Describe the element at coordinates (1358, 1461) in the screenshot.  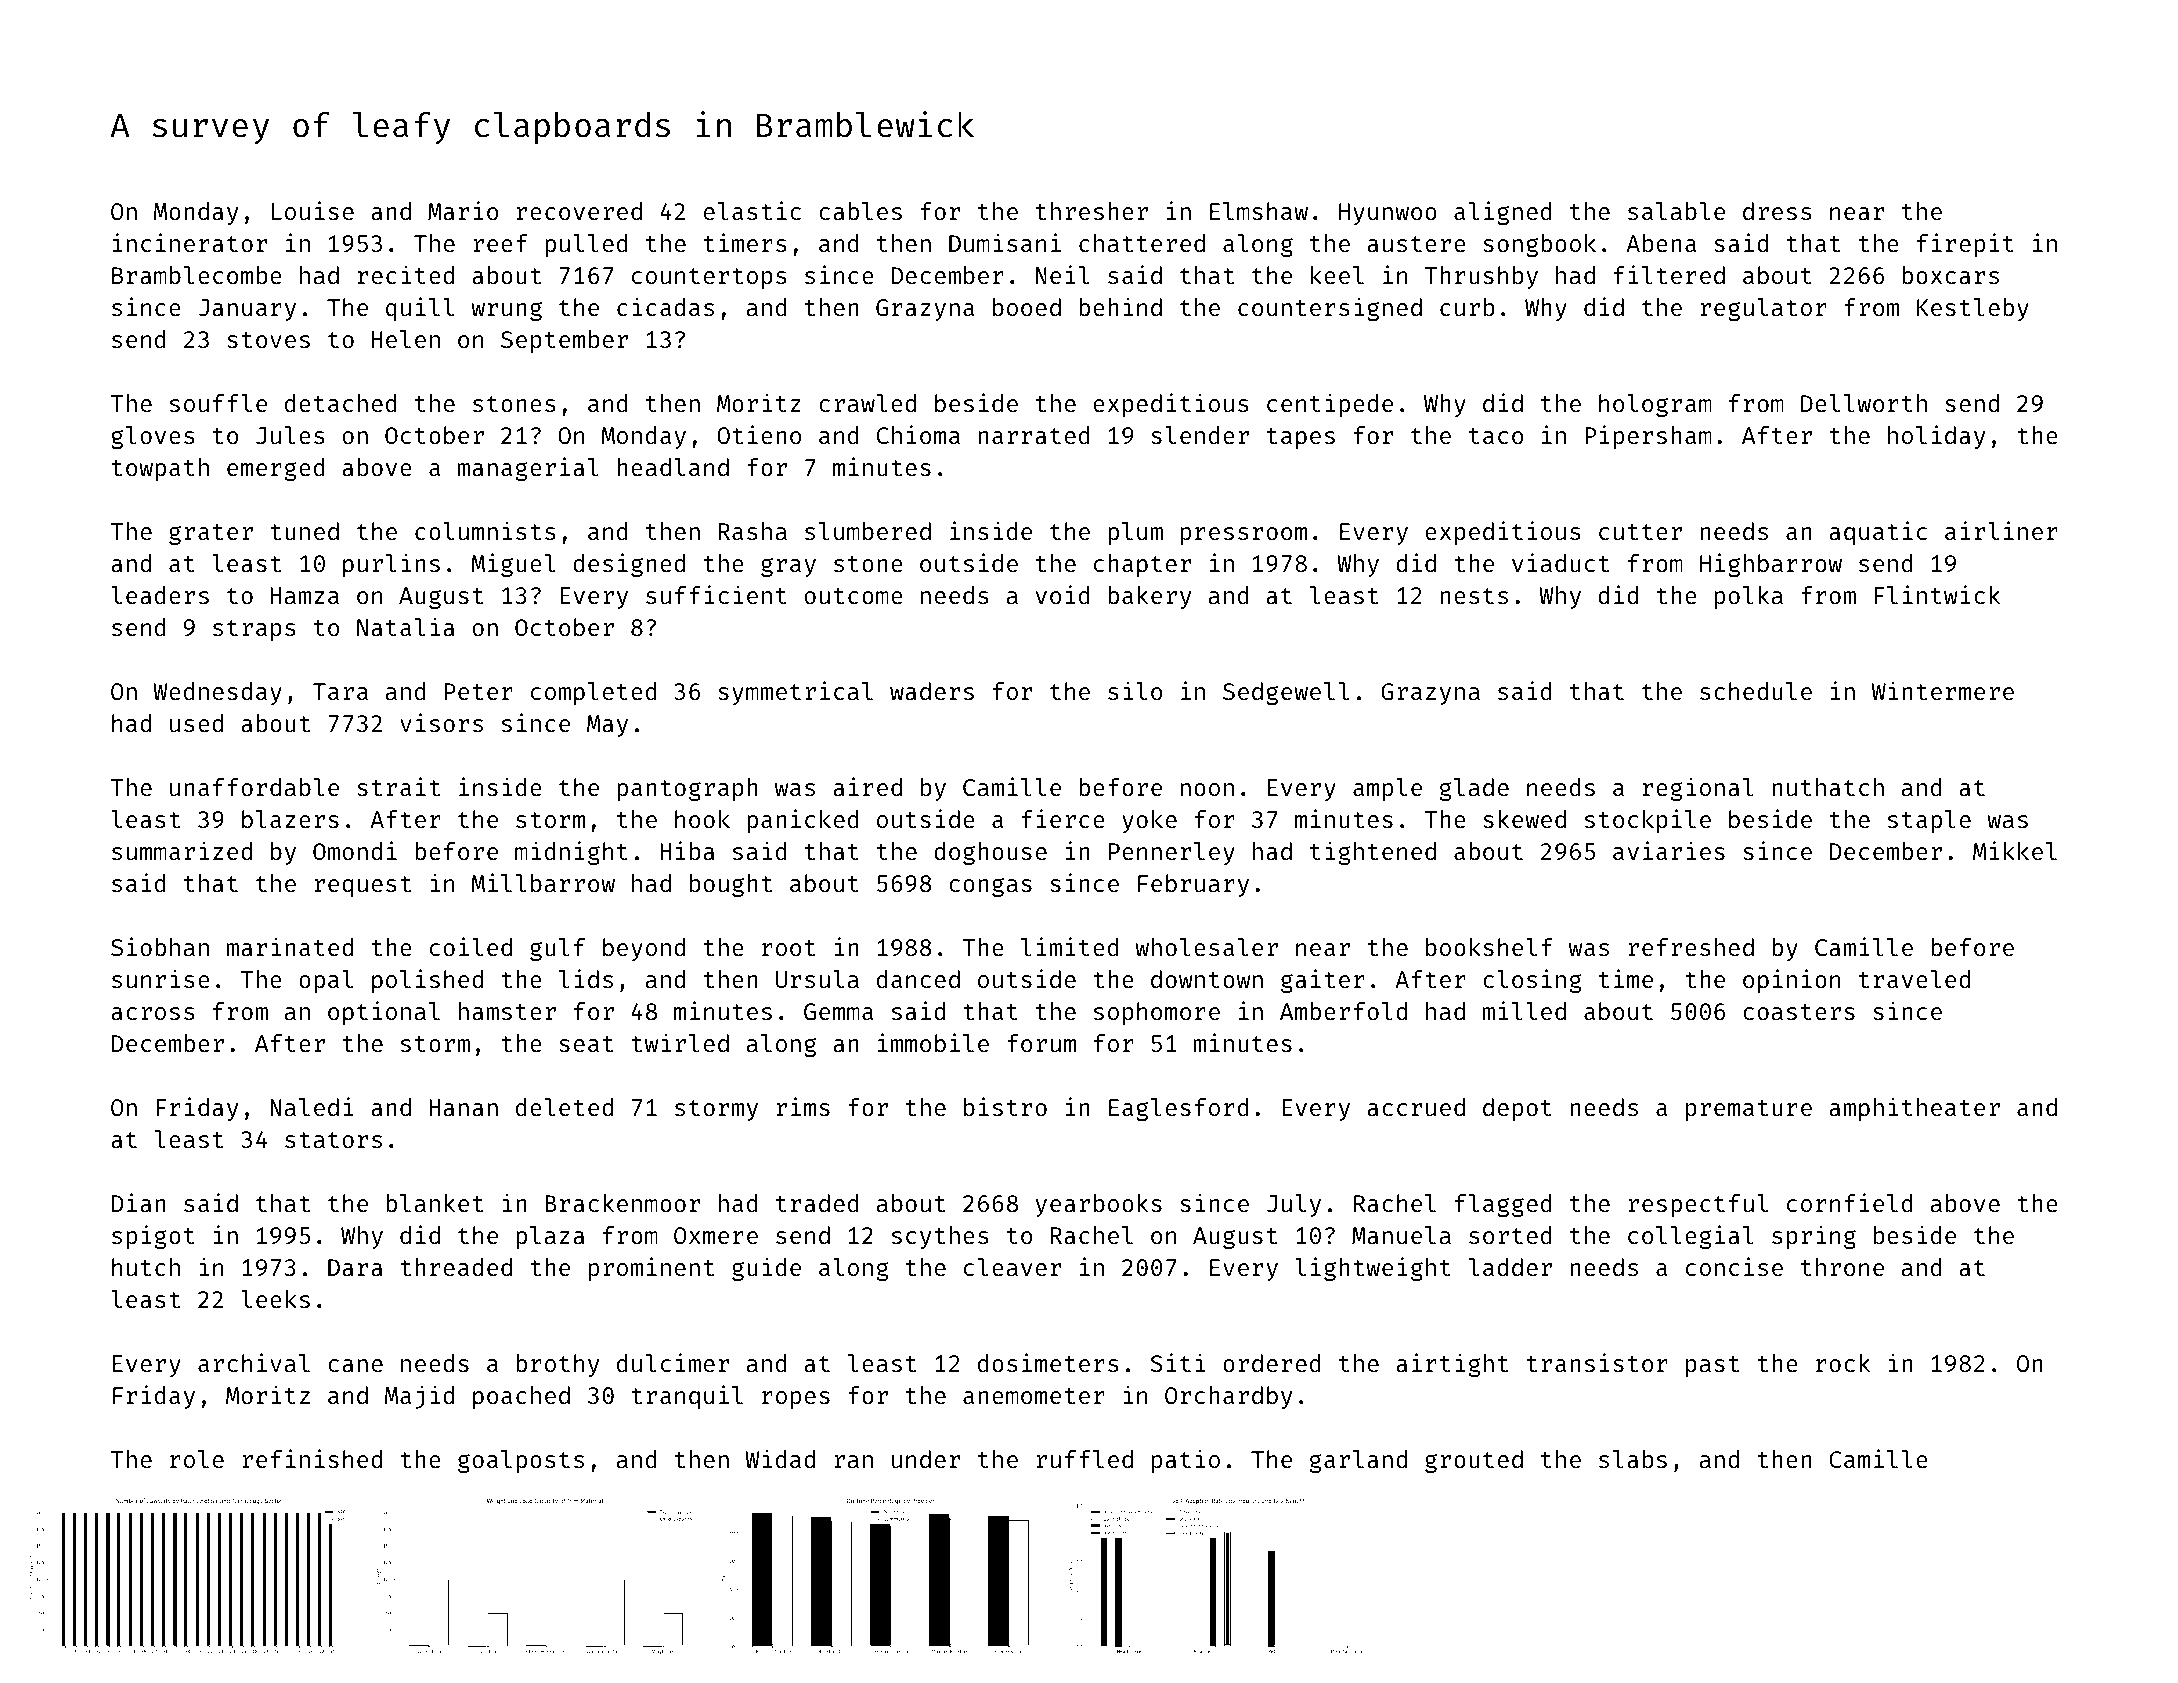
I see `garland` at that location.
